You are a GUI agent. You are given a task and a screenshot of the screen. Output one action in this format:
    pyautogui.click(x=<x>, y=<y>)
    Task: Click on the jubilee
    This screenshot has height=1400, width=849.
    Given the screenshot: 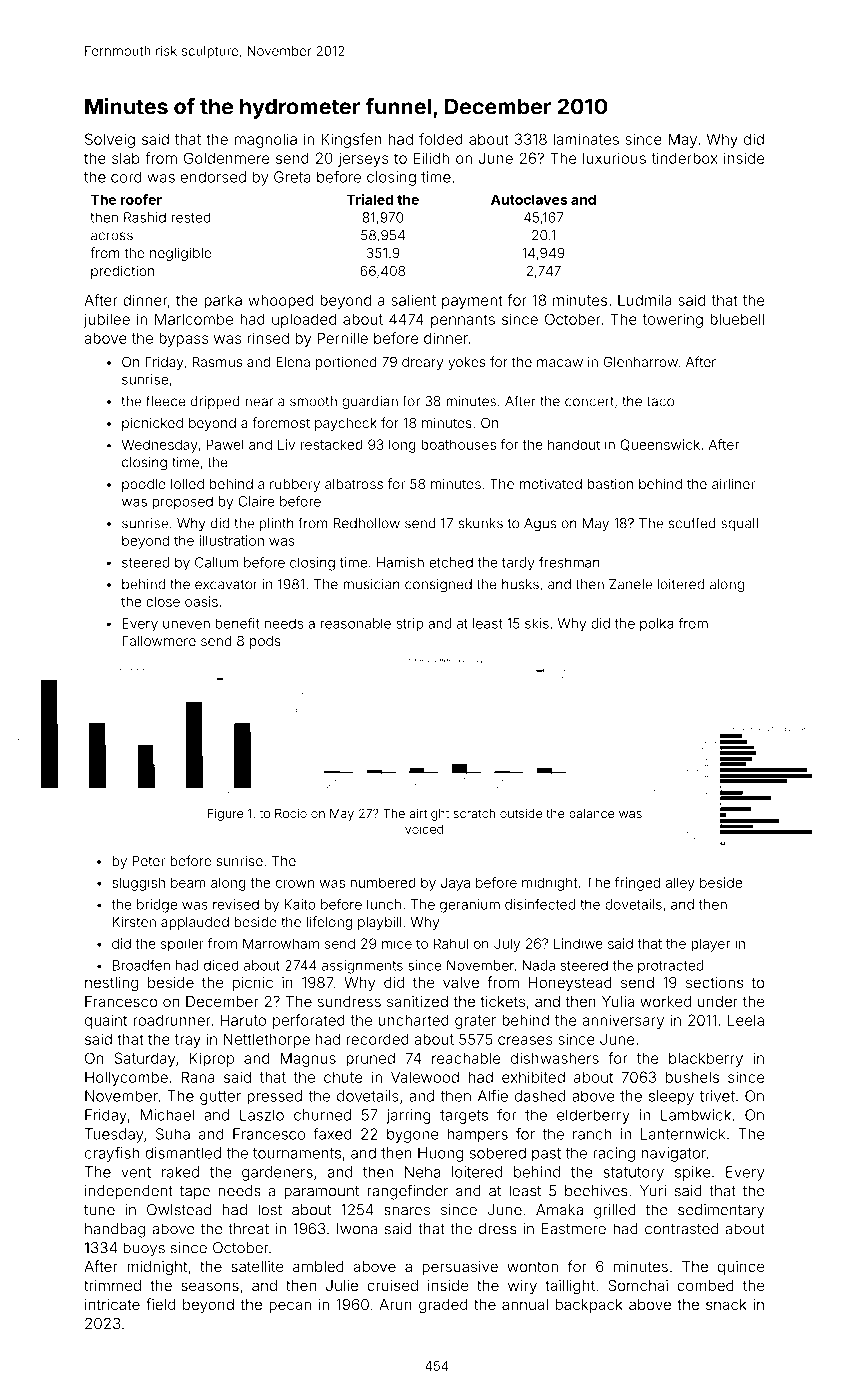 What is the action you would take?
    pyautogui.click(x=107, y=320)
